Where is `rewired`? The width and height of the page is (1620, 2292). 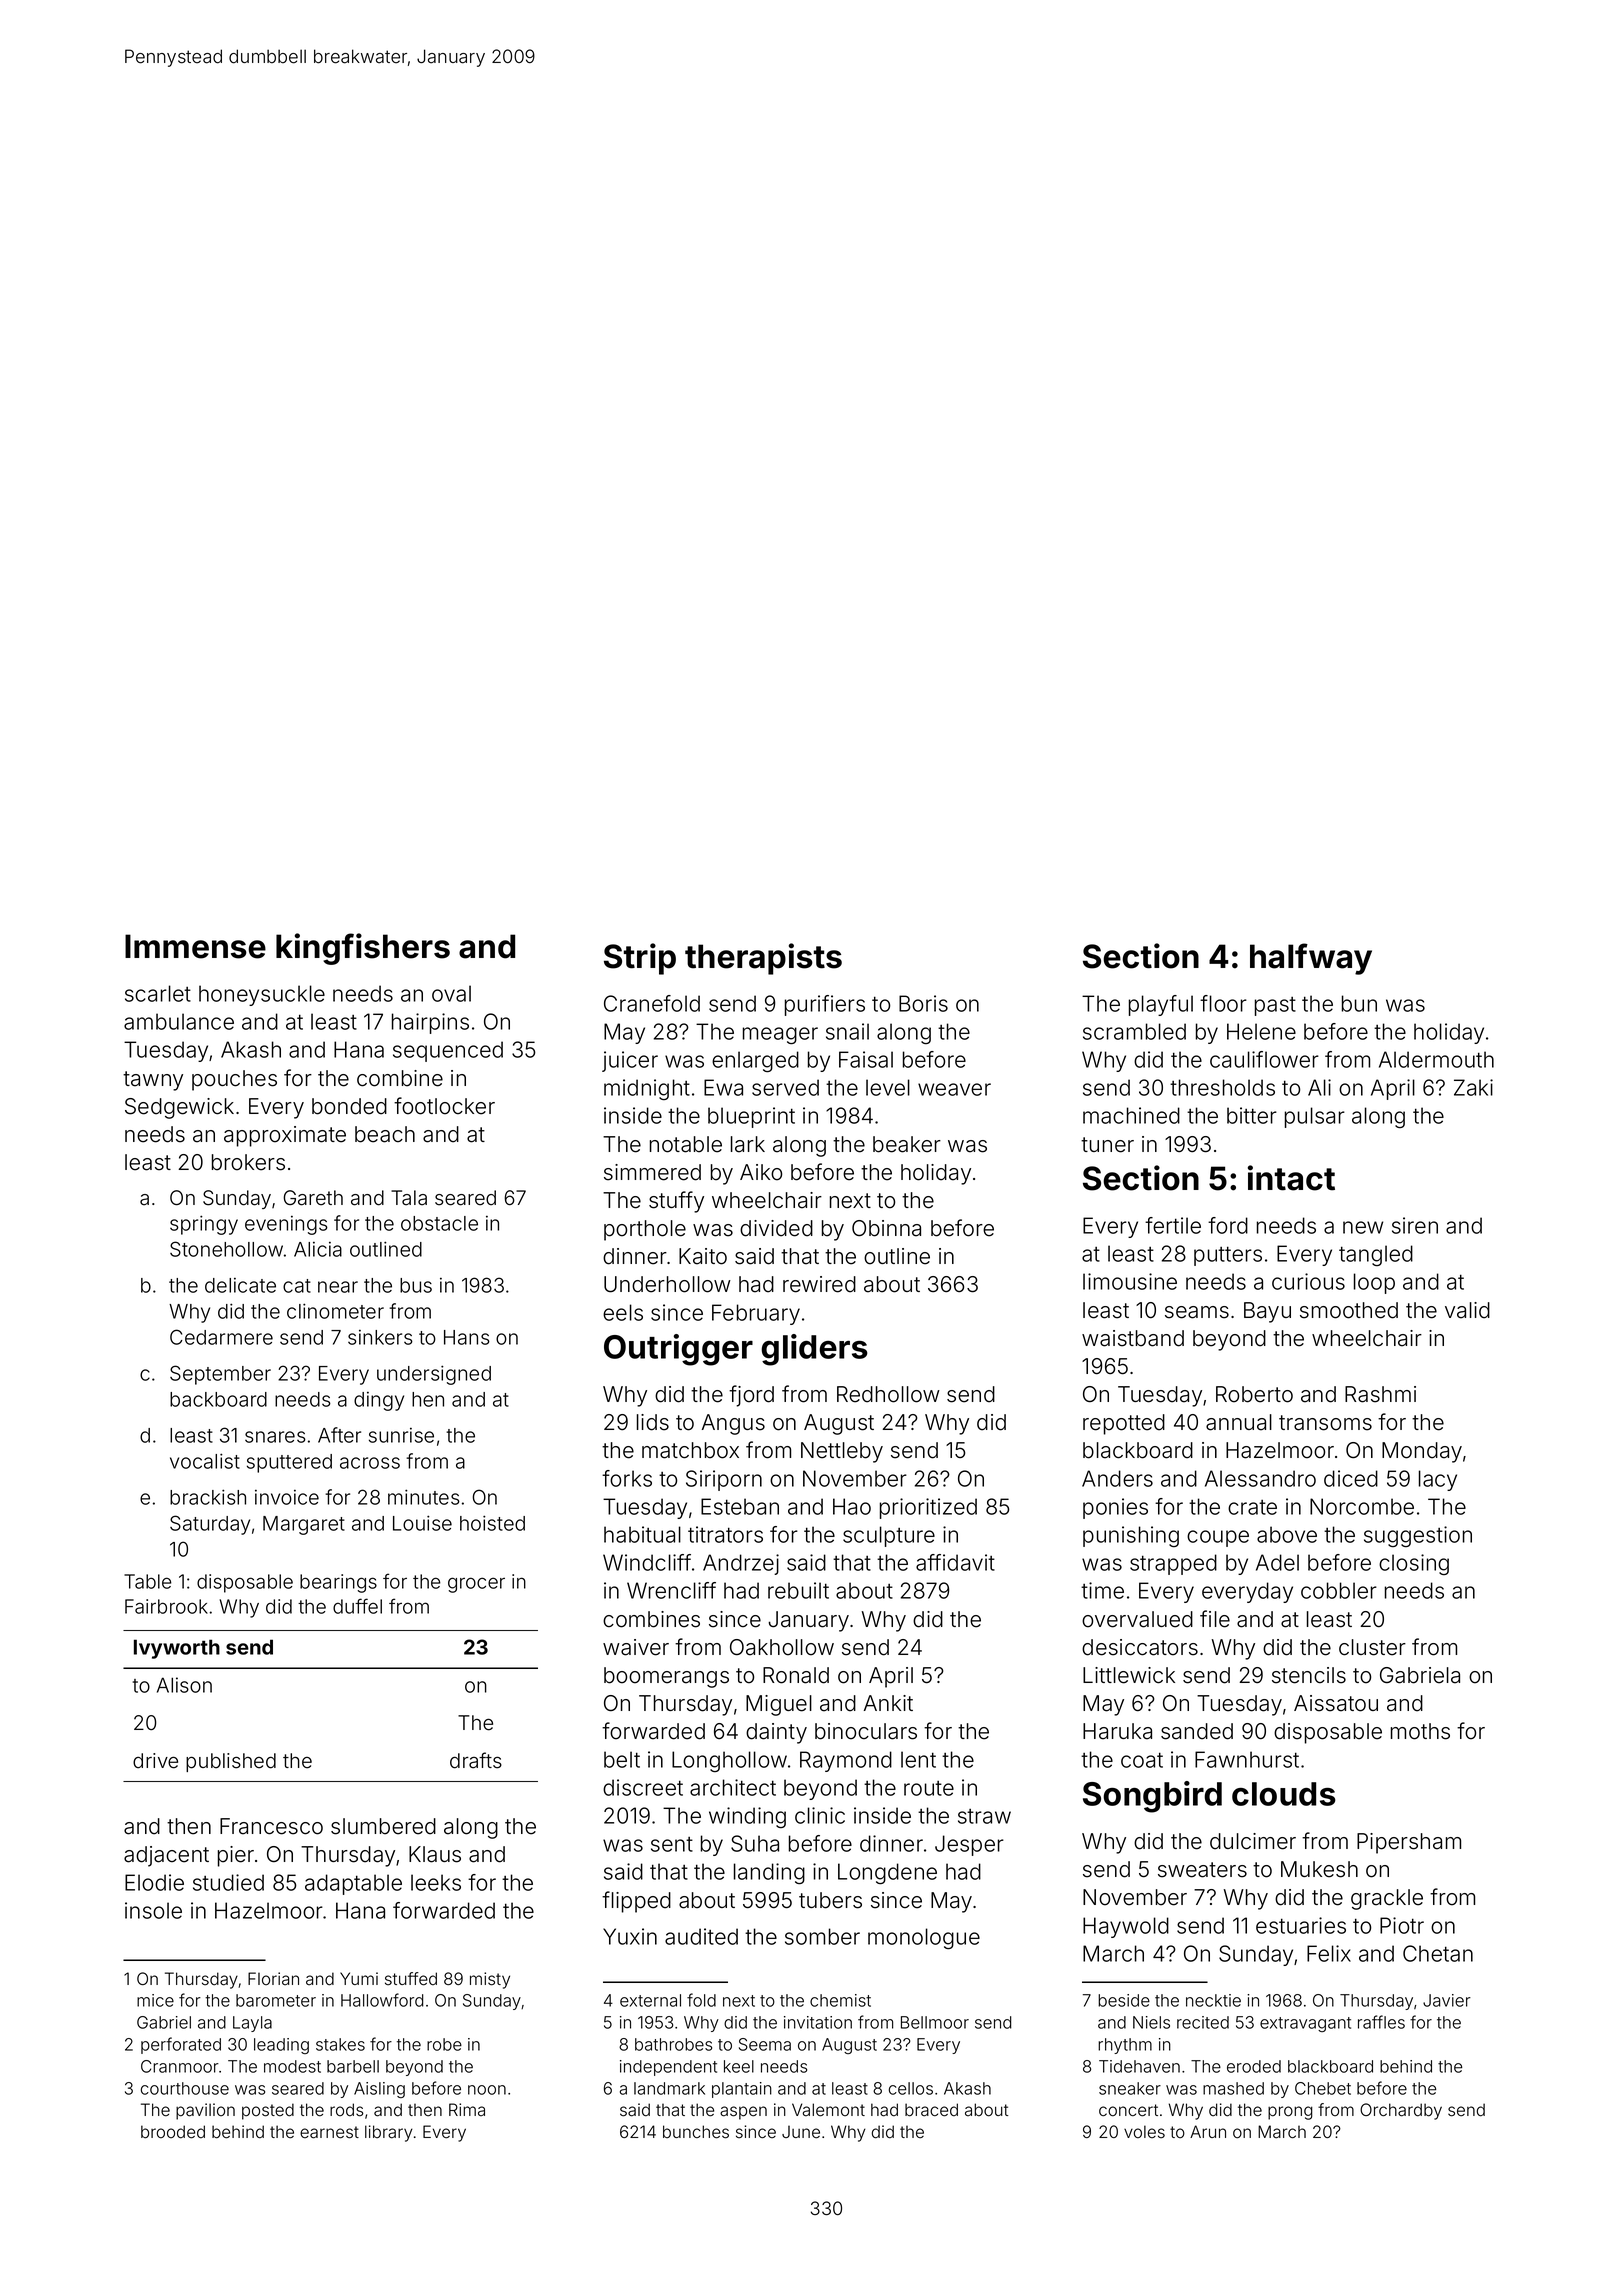 rewired is located at coordinates (819, 1284).
